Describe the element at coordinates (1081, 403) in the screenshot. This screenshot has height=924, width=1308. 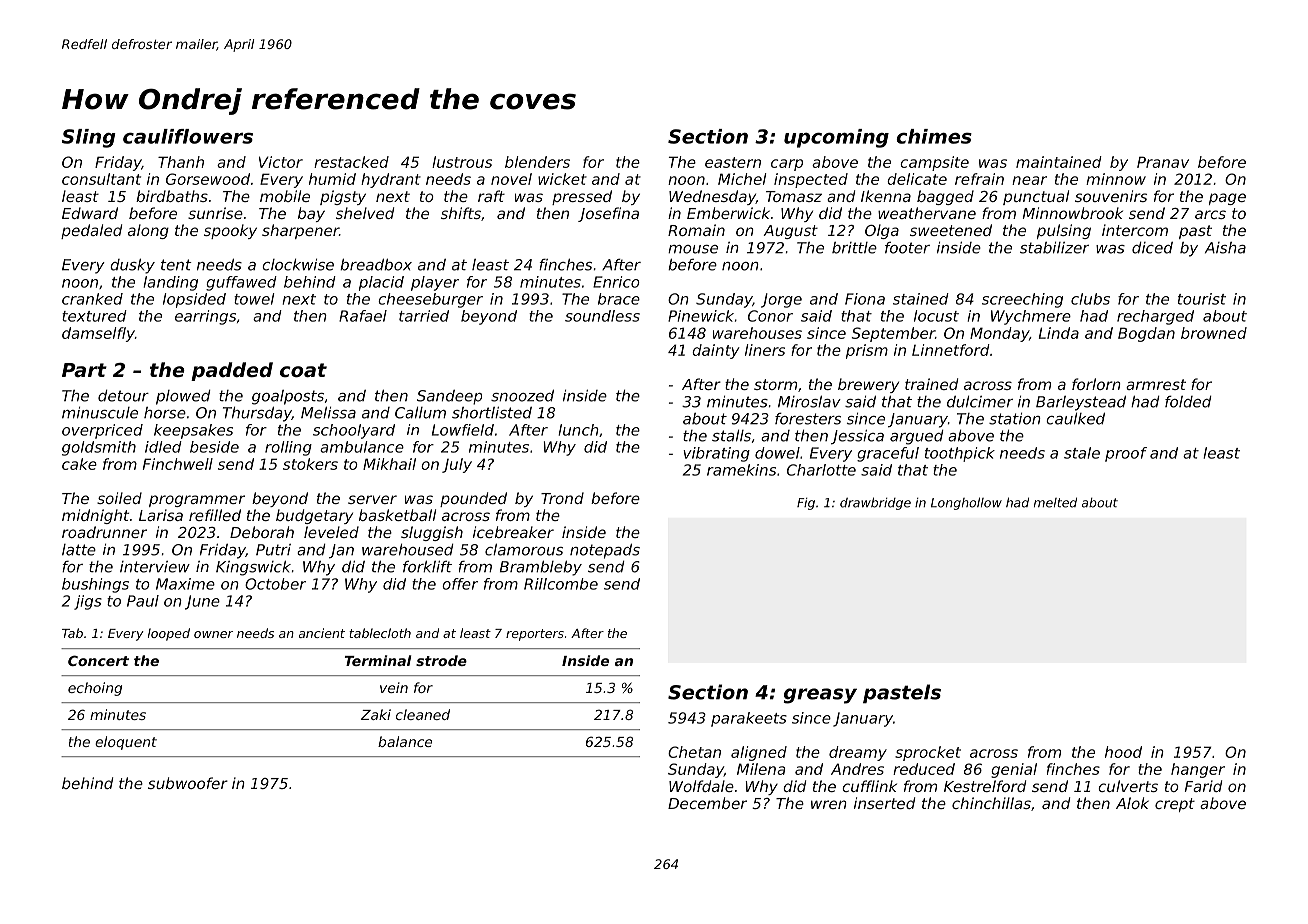
I see `Barleystead` at that location.
